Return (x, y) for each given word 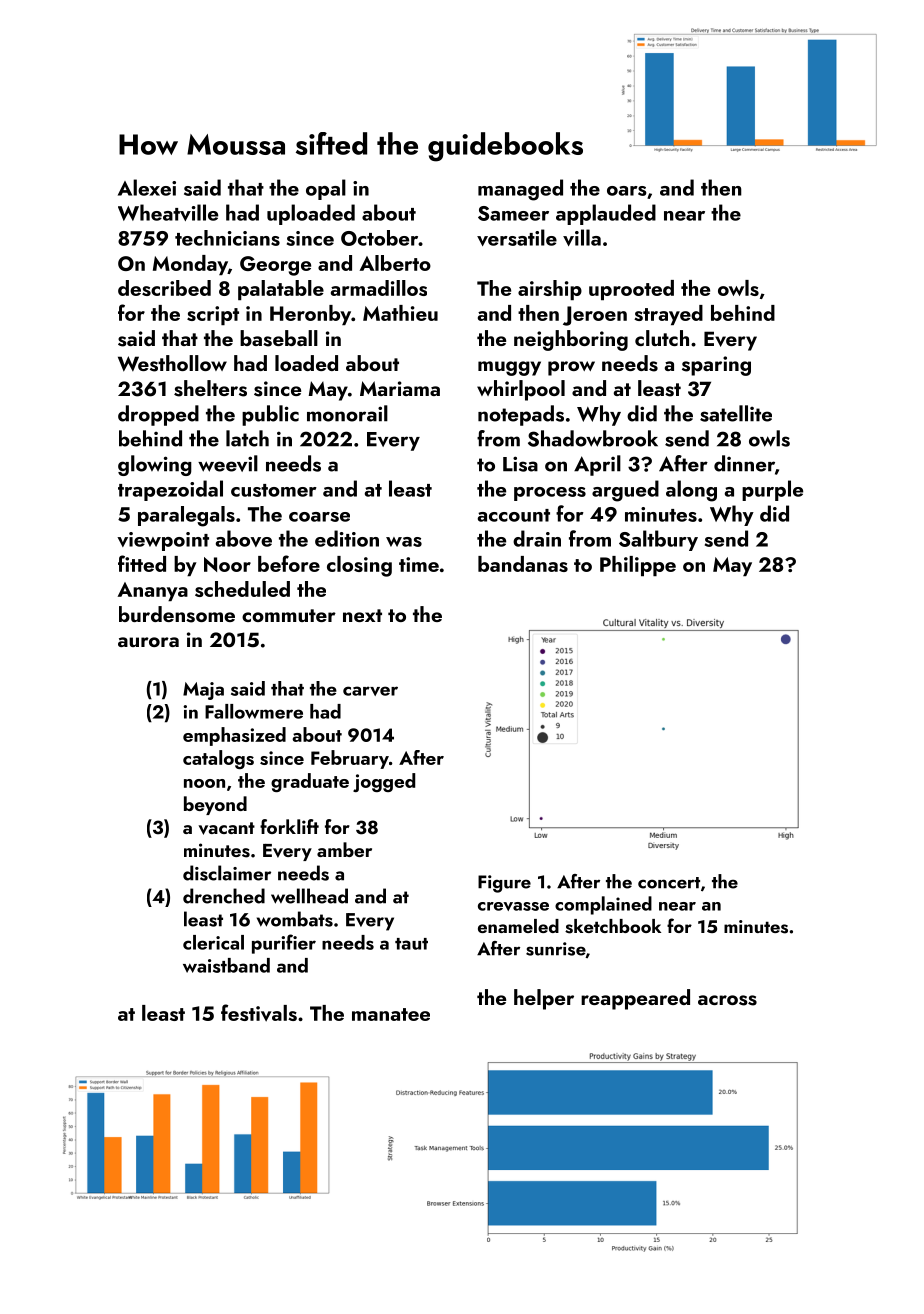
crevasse (513, 906)
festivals (259, 1013)
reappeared (635, 999)
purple (772, 490)
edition (347, 538)
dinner (744, 463)
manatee (391, 1014)
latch (247, 438)
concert (669, 883)
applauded (606, 214)
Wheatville (168, 212)
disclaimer (227, 873)
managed (520, 190)
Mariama (400, 388)
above (244, 538)
